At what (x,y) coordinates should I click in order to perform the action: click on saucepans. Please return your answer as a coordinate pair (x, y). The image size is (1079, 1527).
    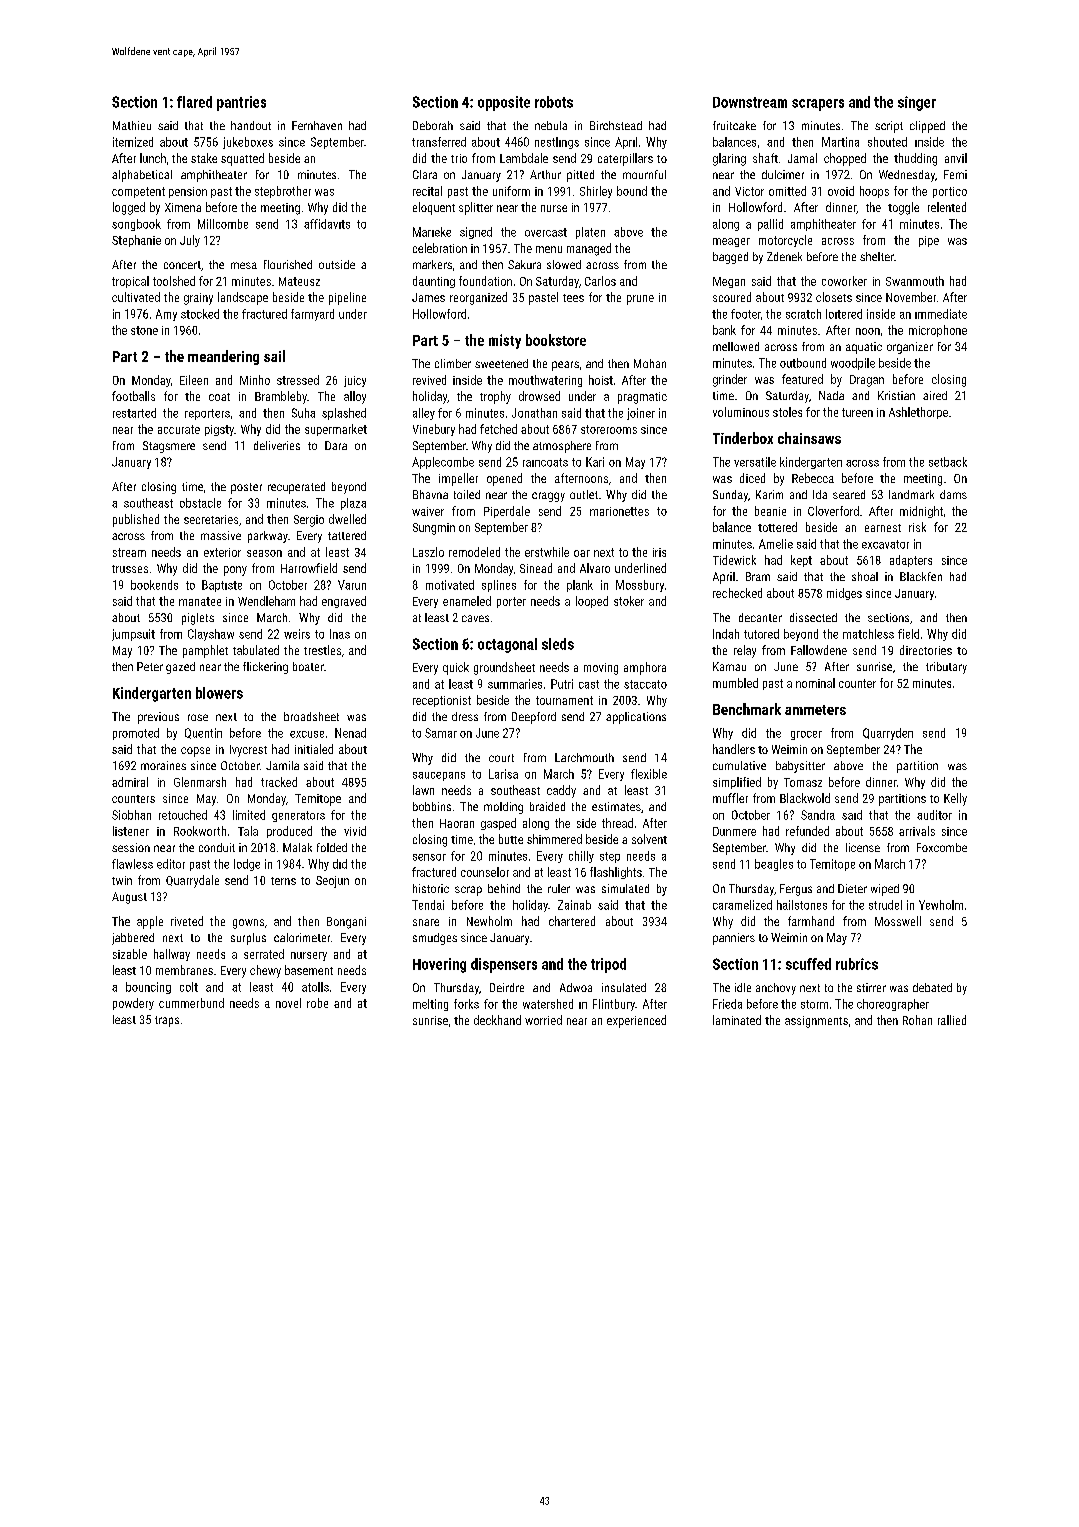
    Looking at the image, I should click on (439, 776).
